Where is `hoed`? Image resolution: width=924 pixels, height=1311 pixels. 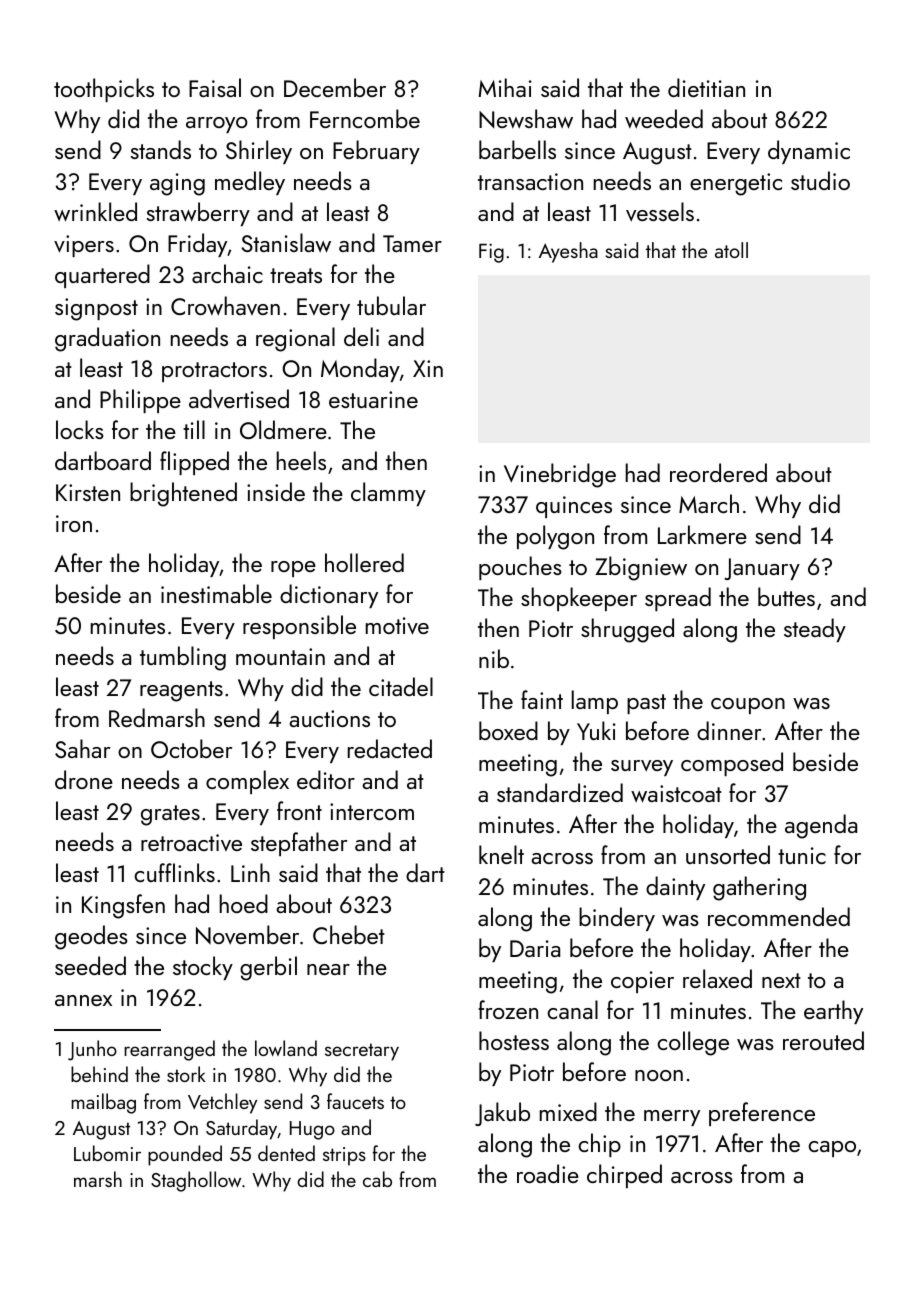 hoed is located at coordinates (244, 903).
